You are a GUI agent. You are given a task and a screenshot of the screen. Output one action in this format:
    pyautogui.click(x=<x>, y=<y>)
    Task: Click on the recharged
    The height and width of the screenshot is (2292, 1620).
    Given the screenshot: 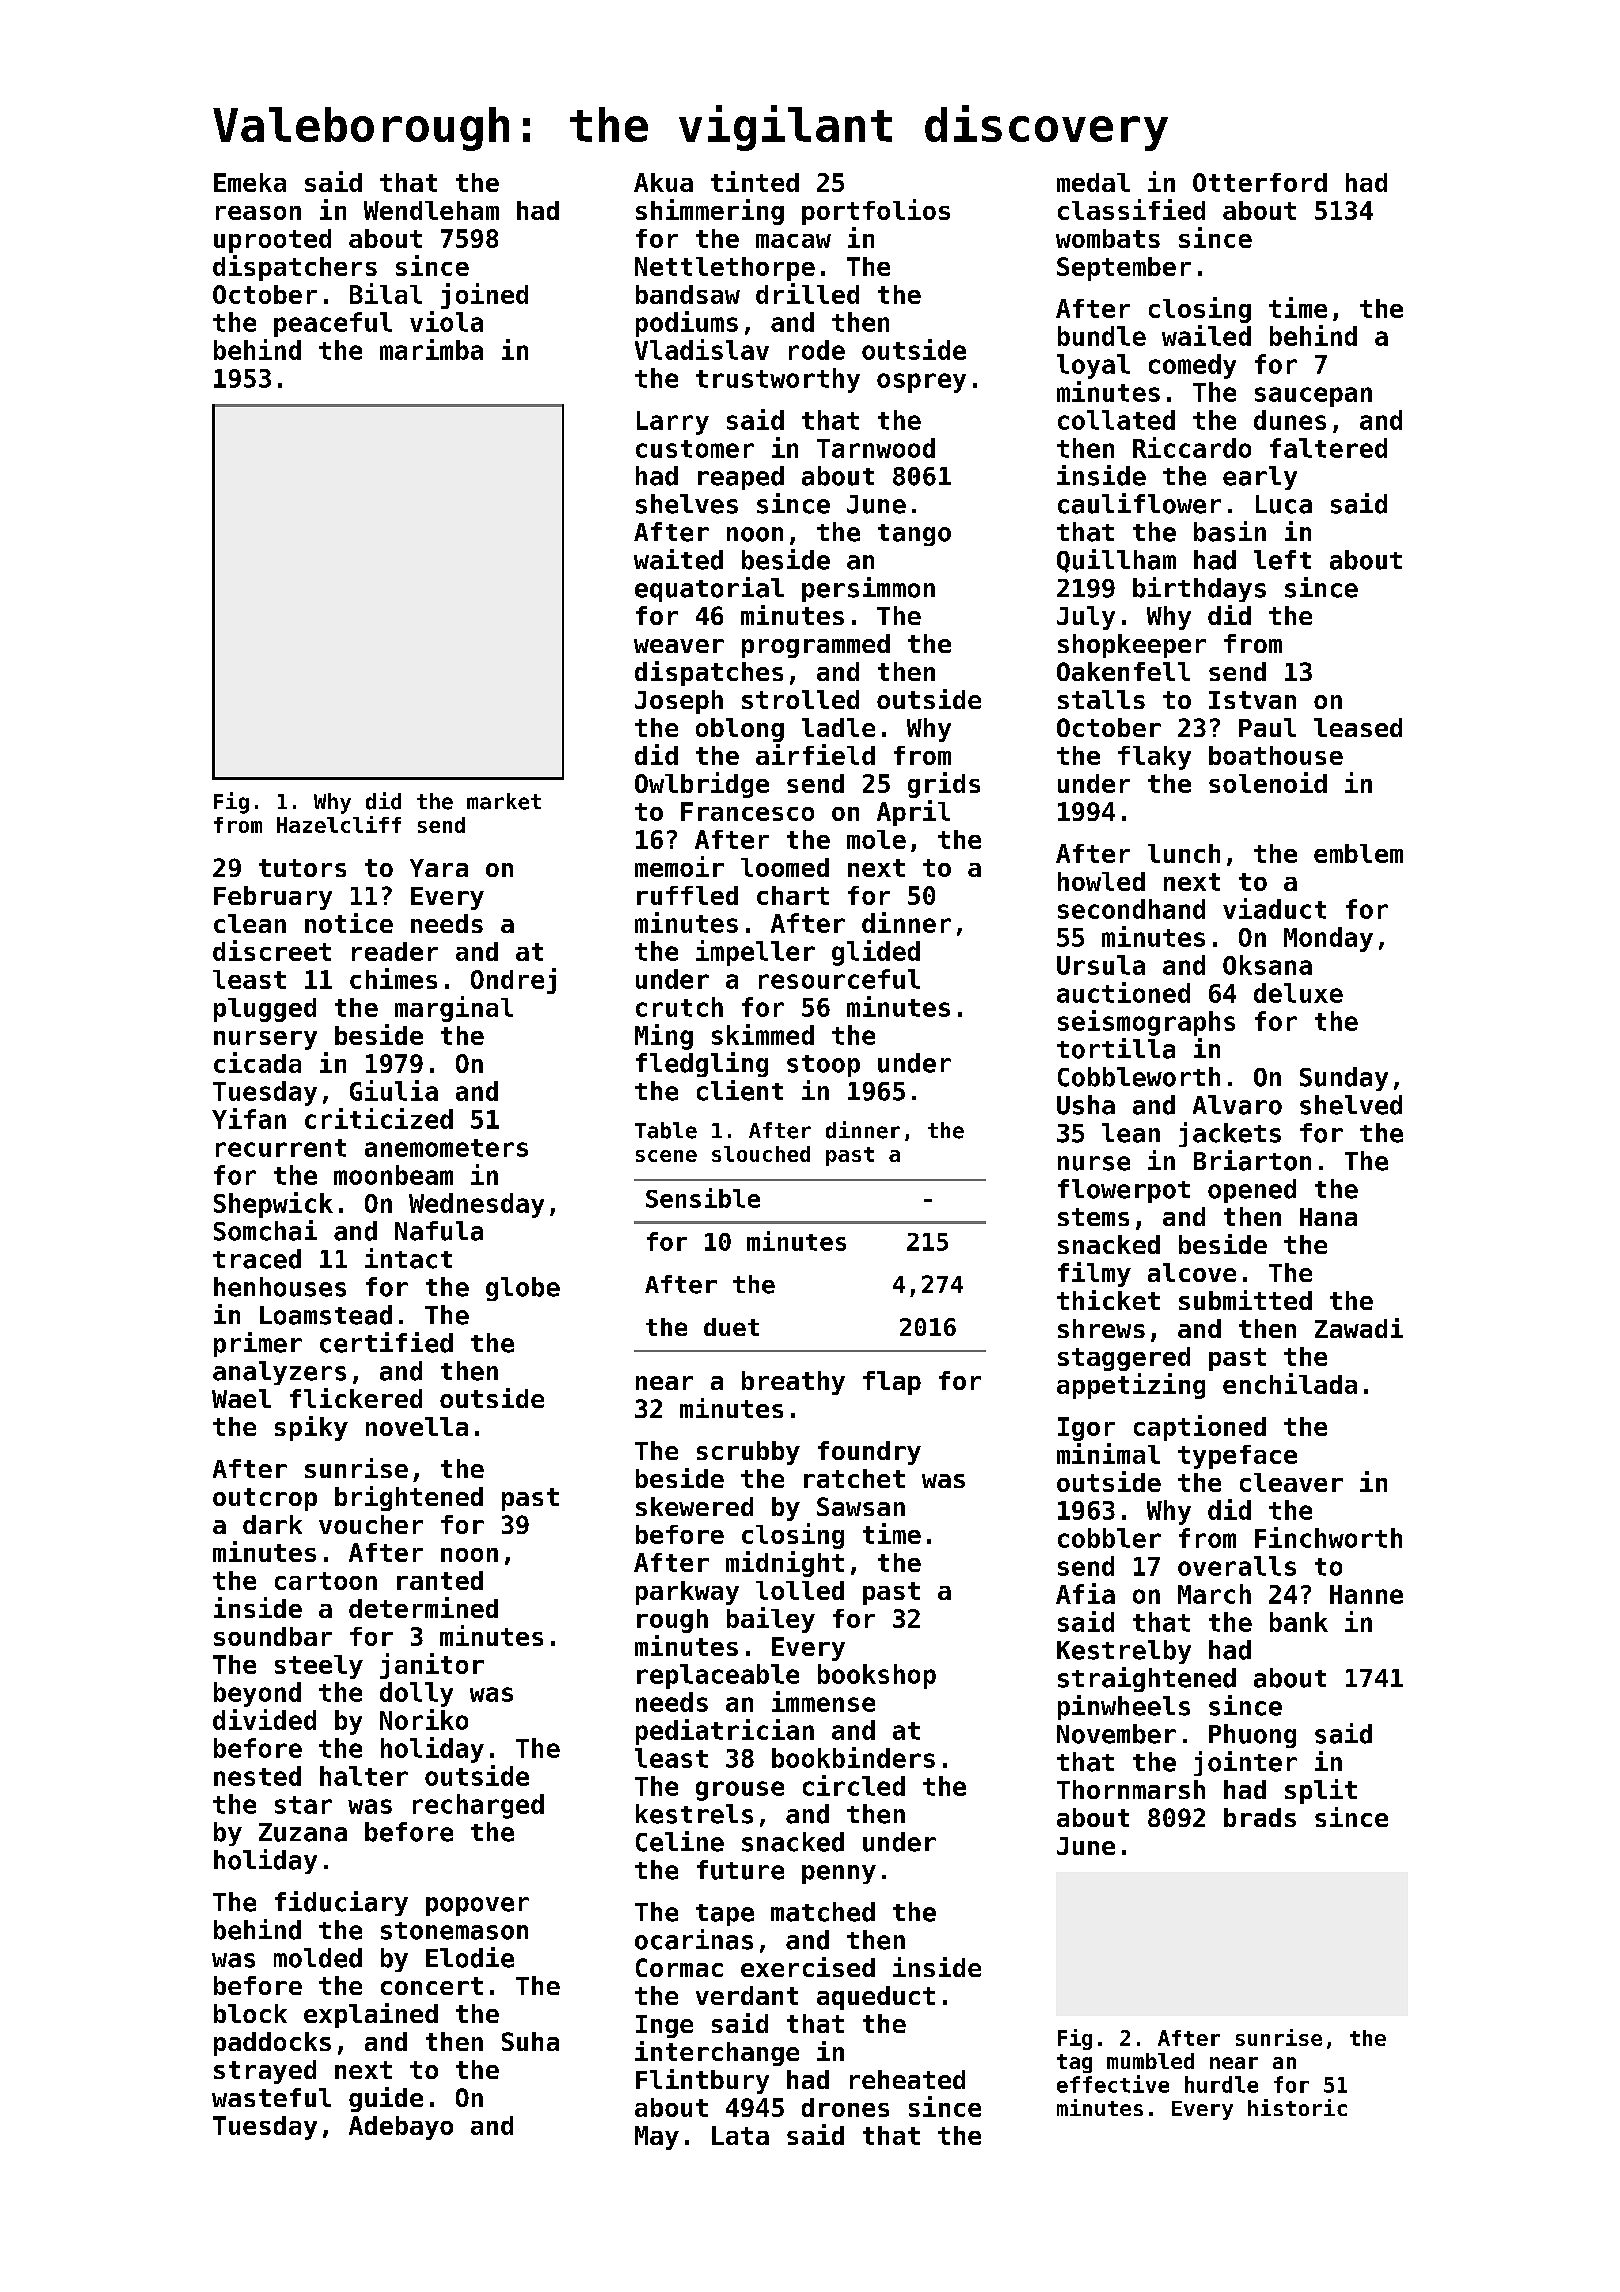 What is the action you would take?
    pyautogui.click(x=478, y=1806)
